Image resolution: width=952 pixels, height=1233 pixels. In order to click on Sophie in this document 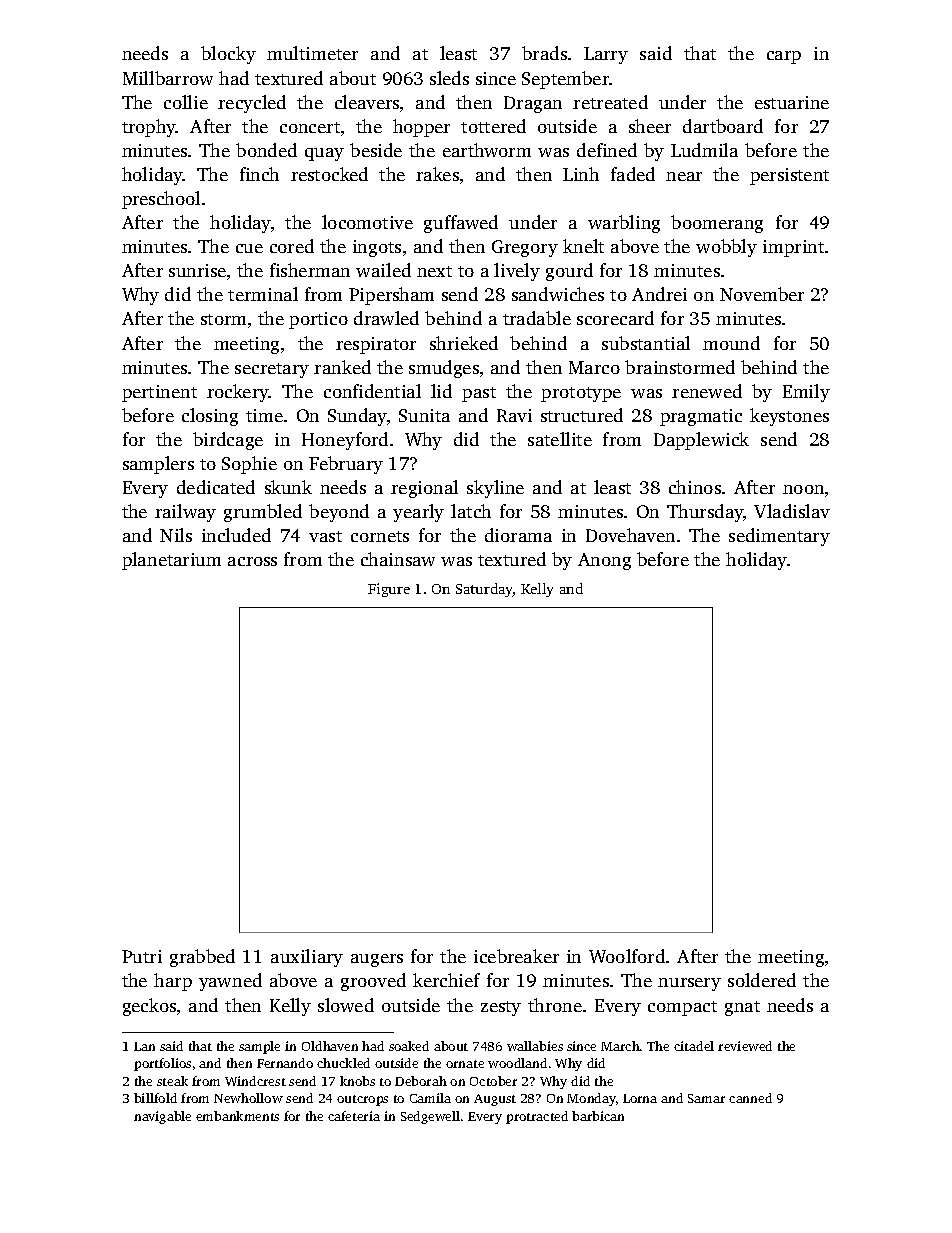, I will do `click(249, 465)`.
